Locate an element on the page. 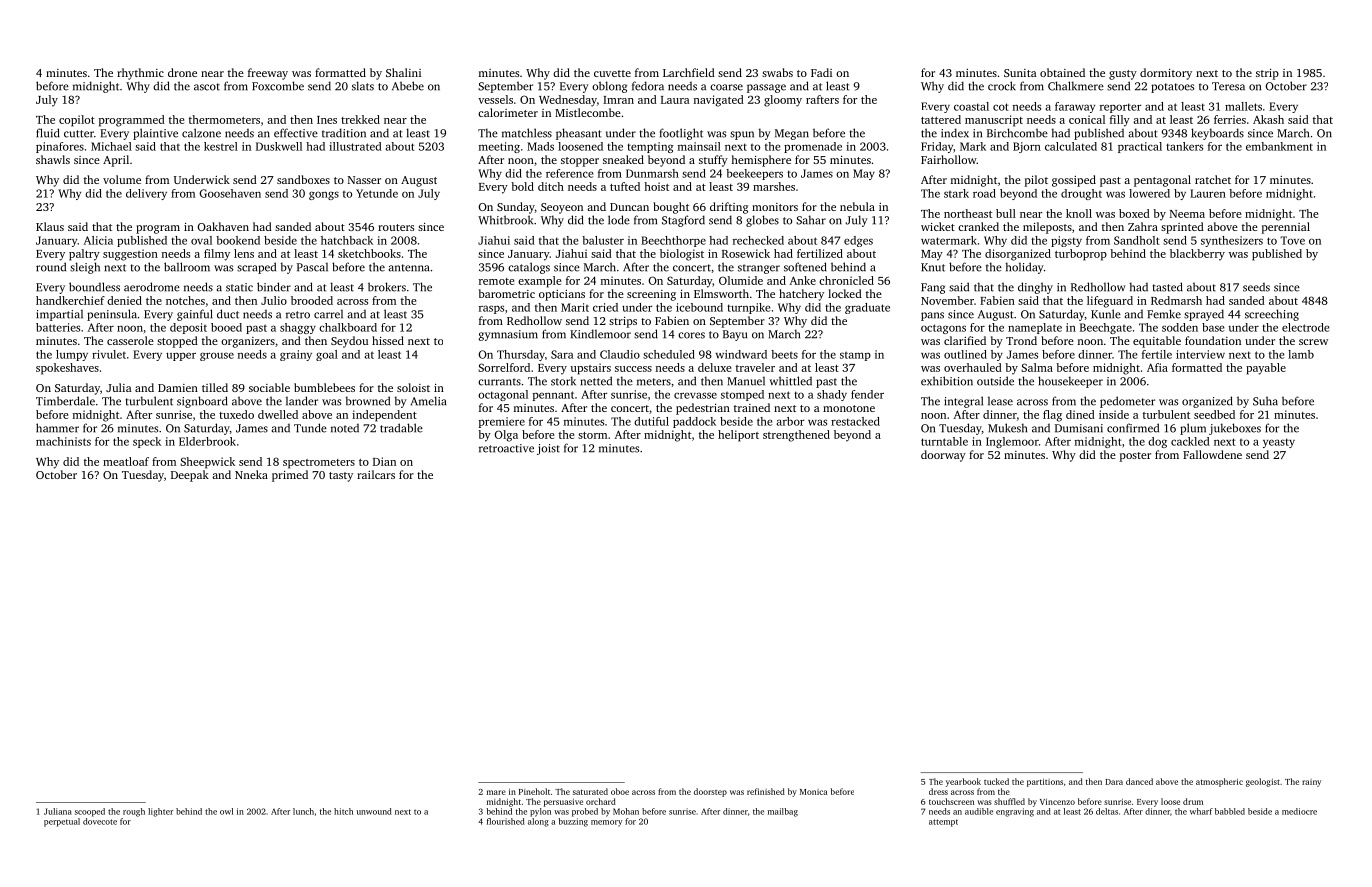 Image resolution: width=1372 pixels, height=887 pixels. dormitory is located at coordinates (1166, 74).
